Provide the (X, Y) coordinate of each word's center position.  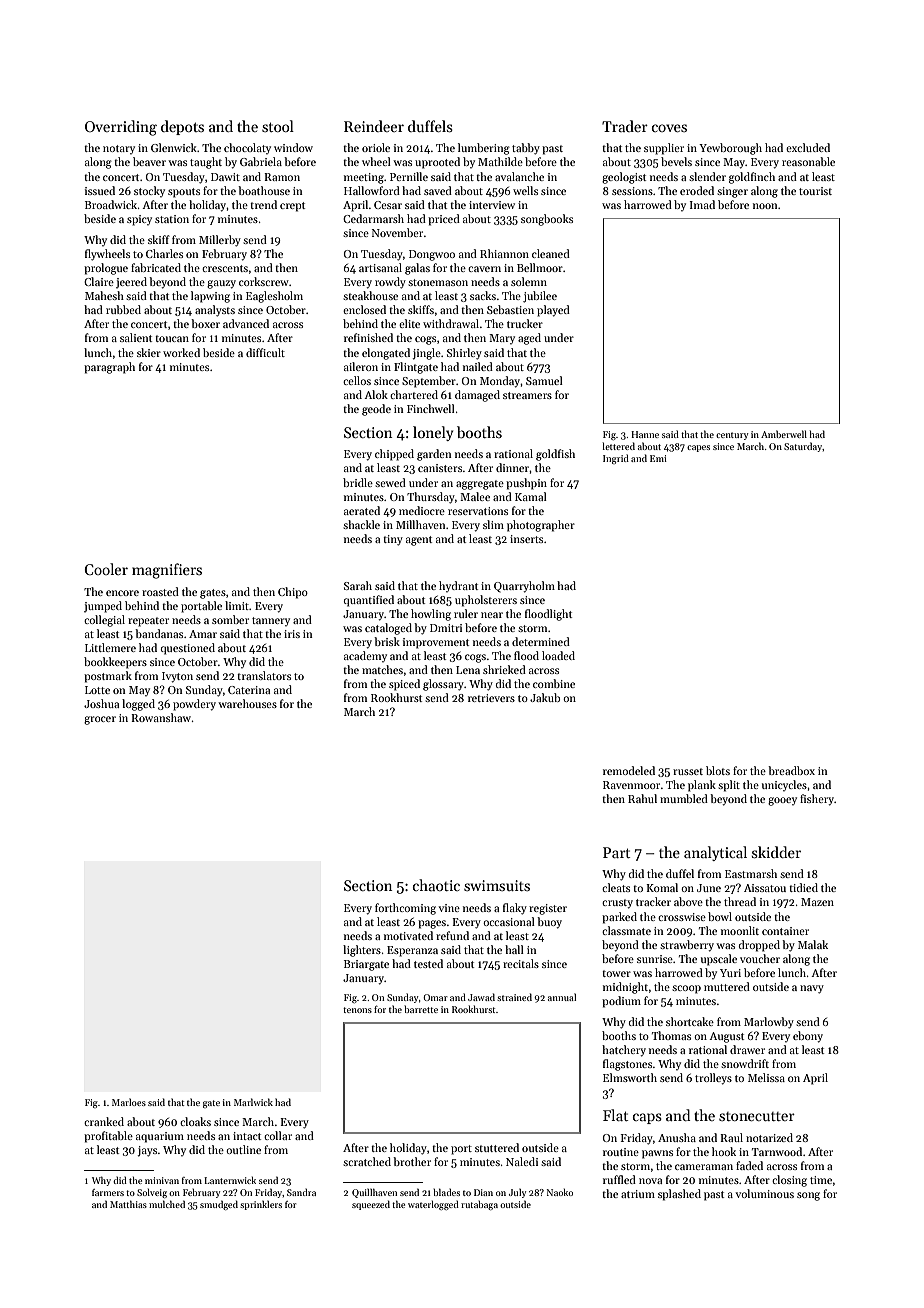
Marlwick (253, 1102)
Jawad (481, 997)
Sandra (301, 1192)
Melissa (766, 1077)
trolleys (713, 1079)
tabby (526, 149)
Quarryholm (524, 587)
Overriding (121, 128)
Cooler (106, 569)
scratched (367, 1161)
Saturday (803, 447)
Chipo (293, 593)
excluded (808, 147)
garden (434, 455)
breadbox (791, 770)
